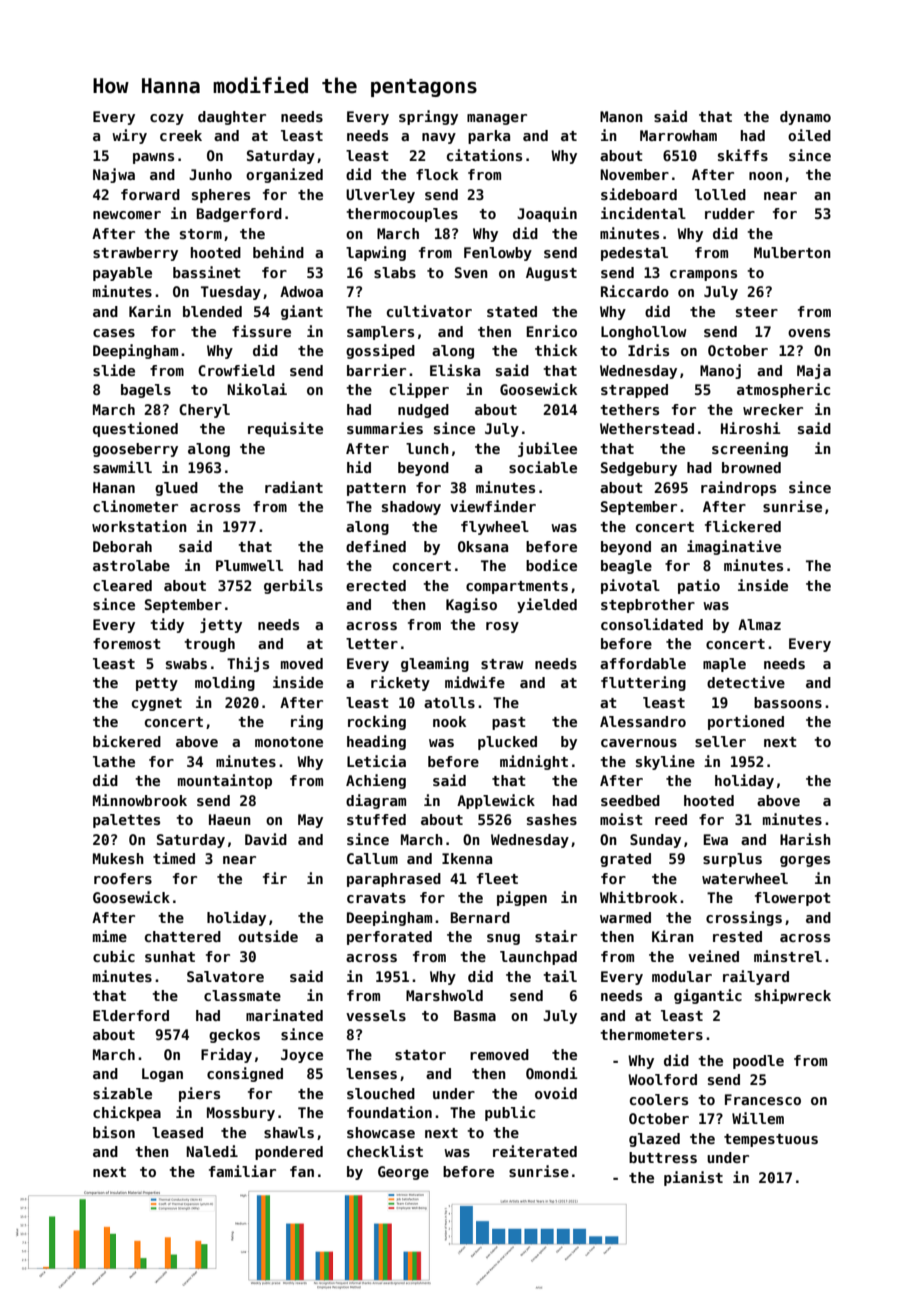 Image resolution: width=924 pixels, height=1308 pixels. I want to click on perforated, so click(389, 938).
